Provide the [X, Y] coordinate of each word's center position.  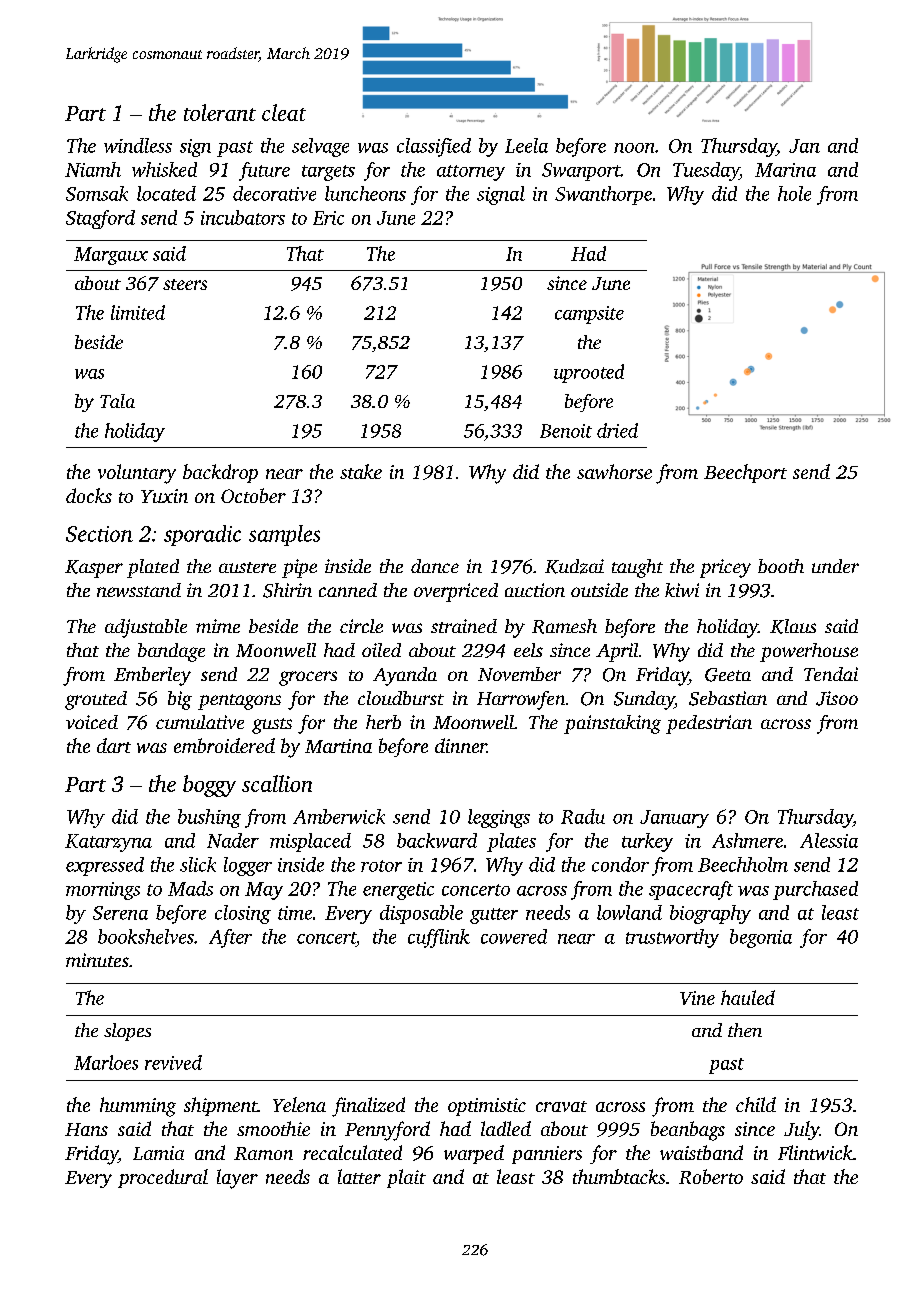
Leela [526, 145]
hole [794, 193]
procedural [163, 1178]
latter [359, 1176]
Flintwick [815, 1152]
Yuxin [164, 496]
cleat [284, 112]
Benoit [566, 431]
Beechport [745, 473]
